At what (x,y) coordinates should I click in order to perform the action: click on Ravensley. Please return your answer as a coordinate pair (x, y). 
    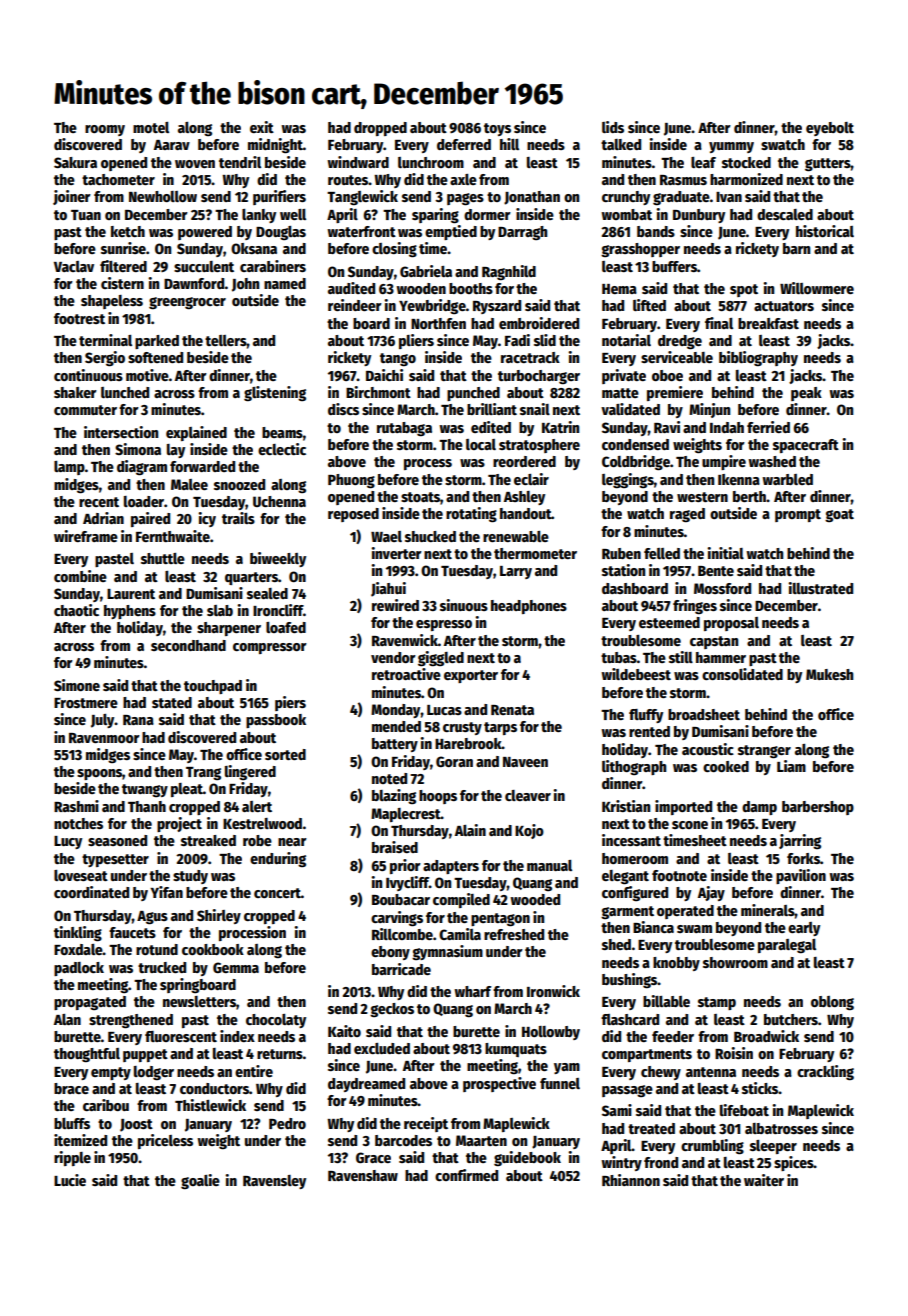
    Looking at the image, I should click on (274, 1182).
